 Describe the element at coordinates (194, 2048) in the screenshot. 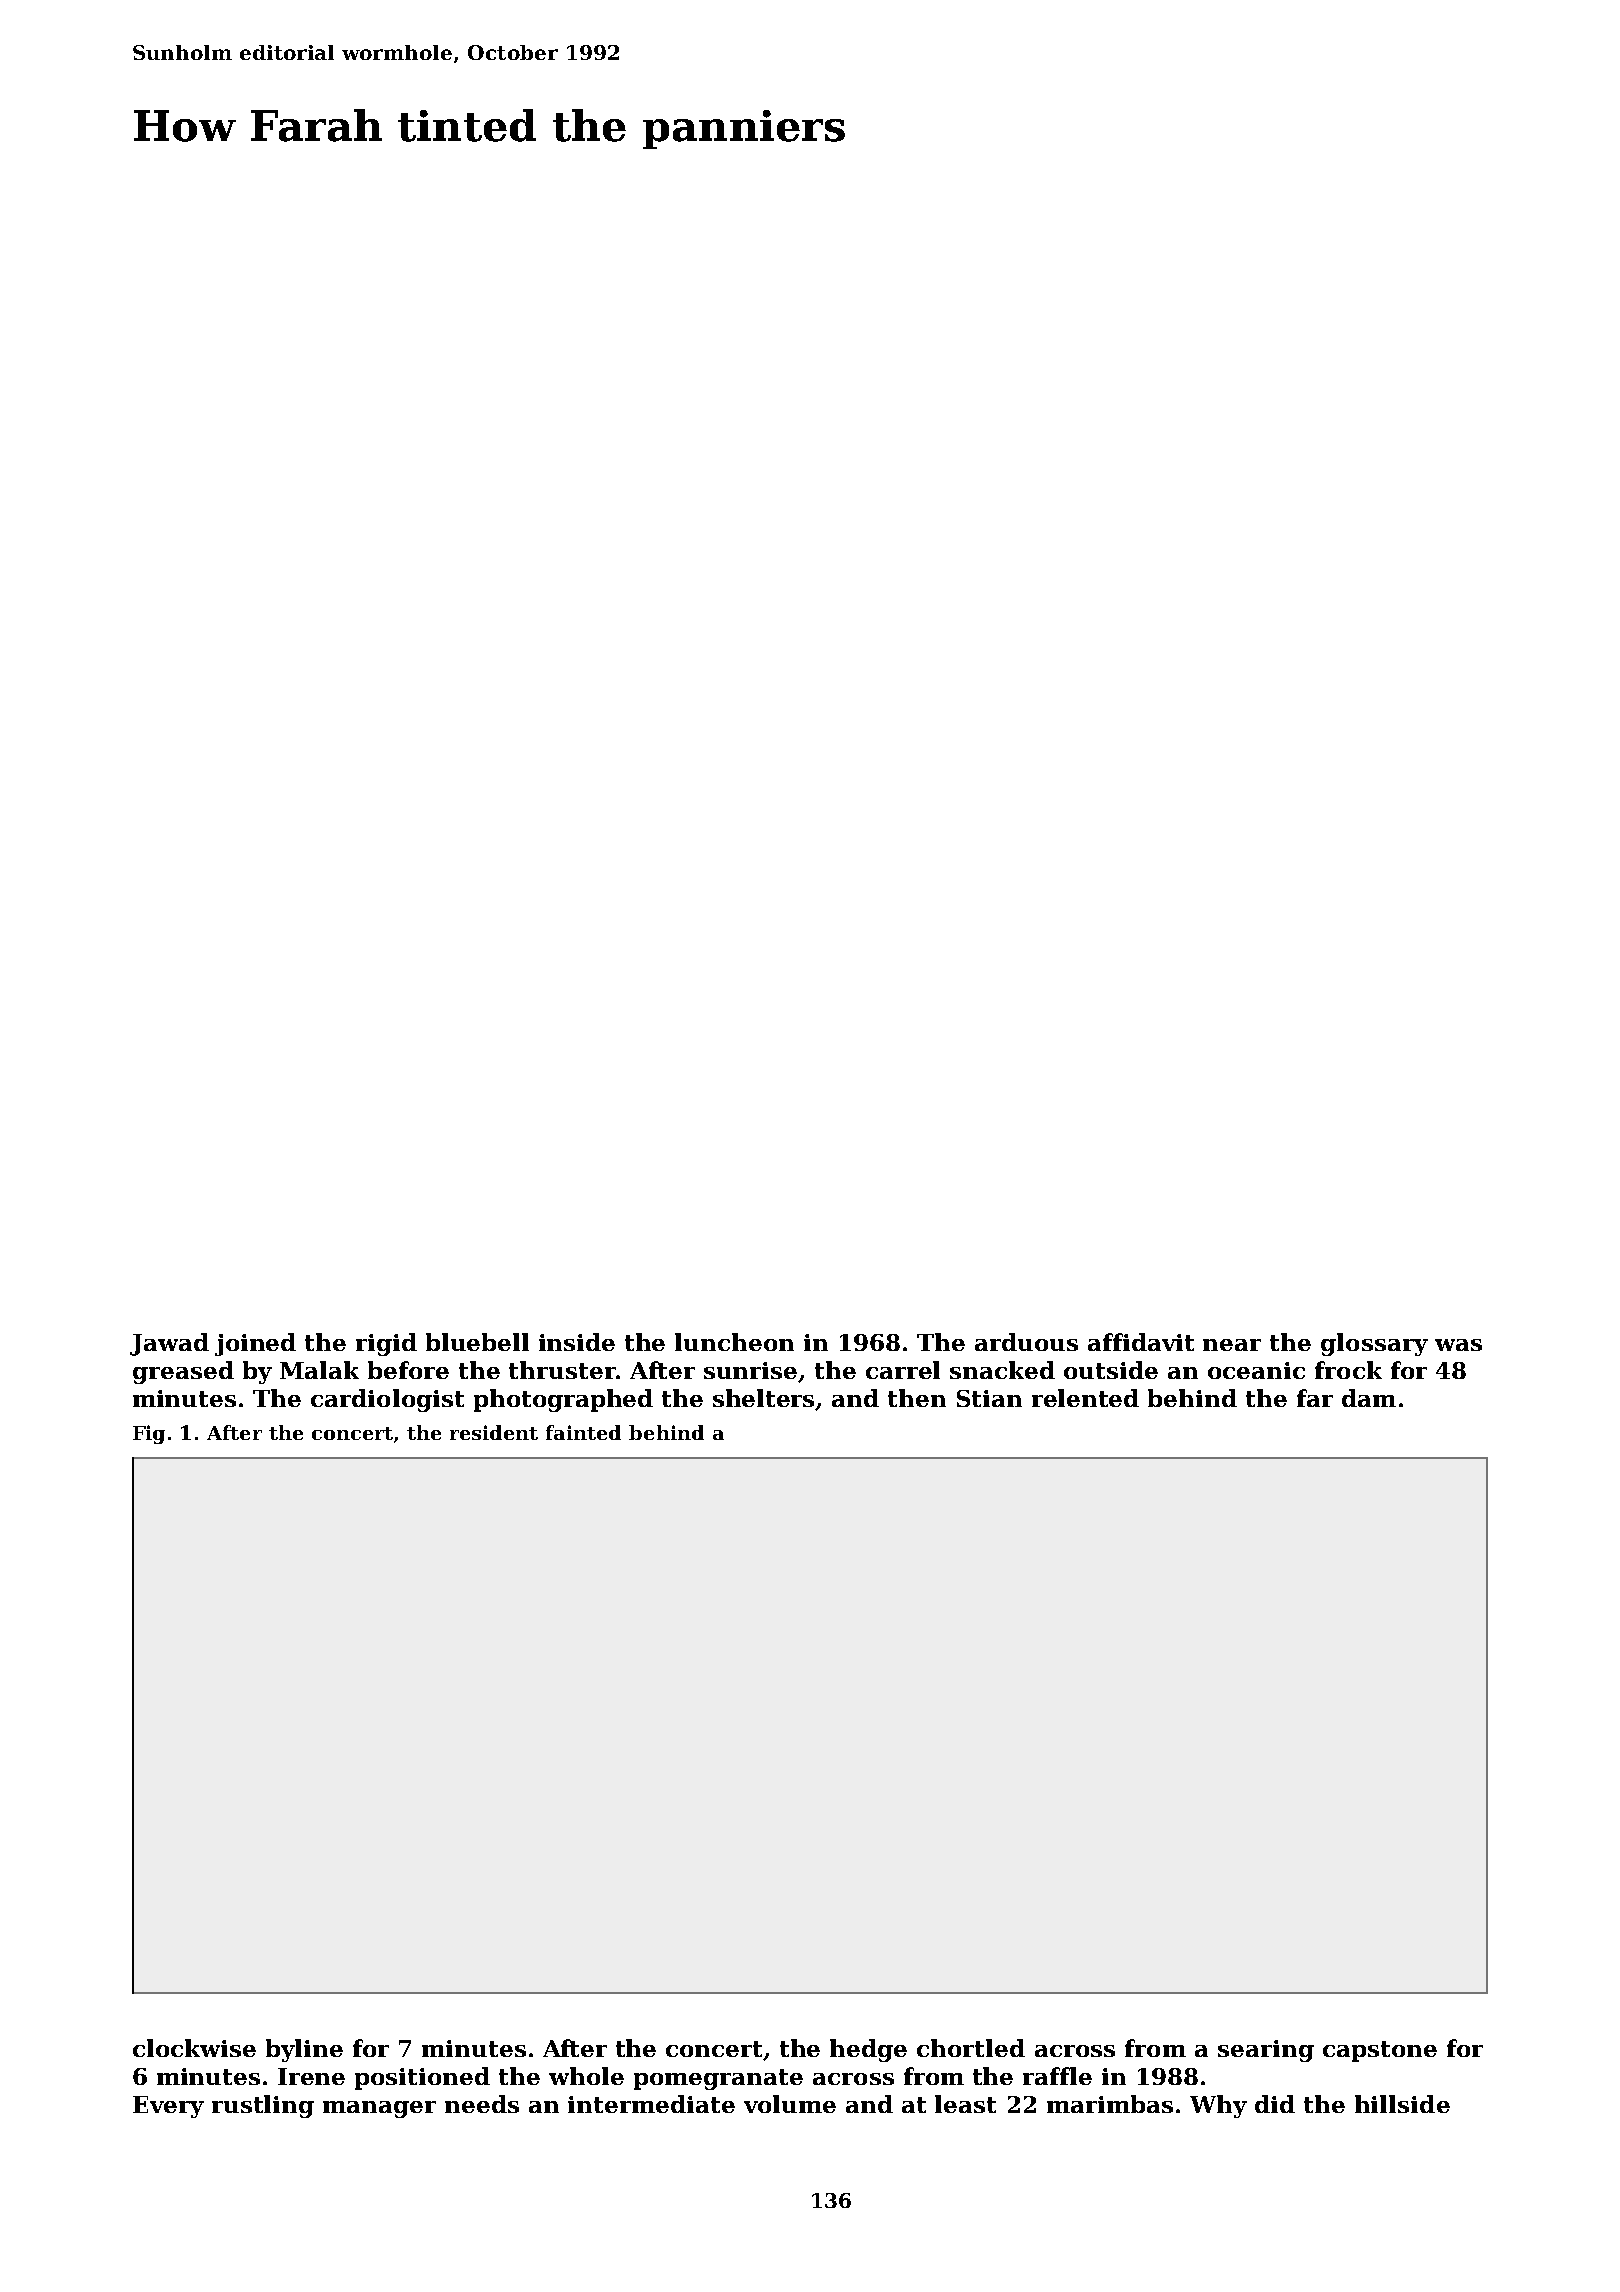

I see `clockwise` at that location.
